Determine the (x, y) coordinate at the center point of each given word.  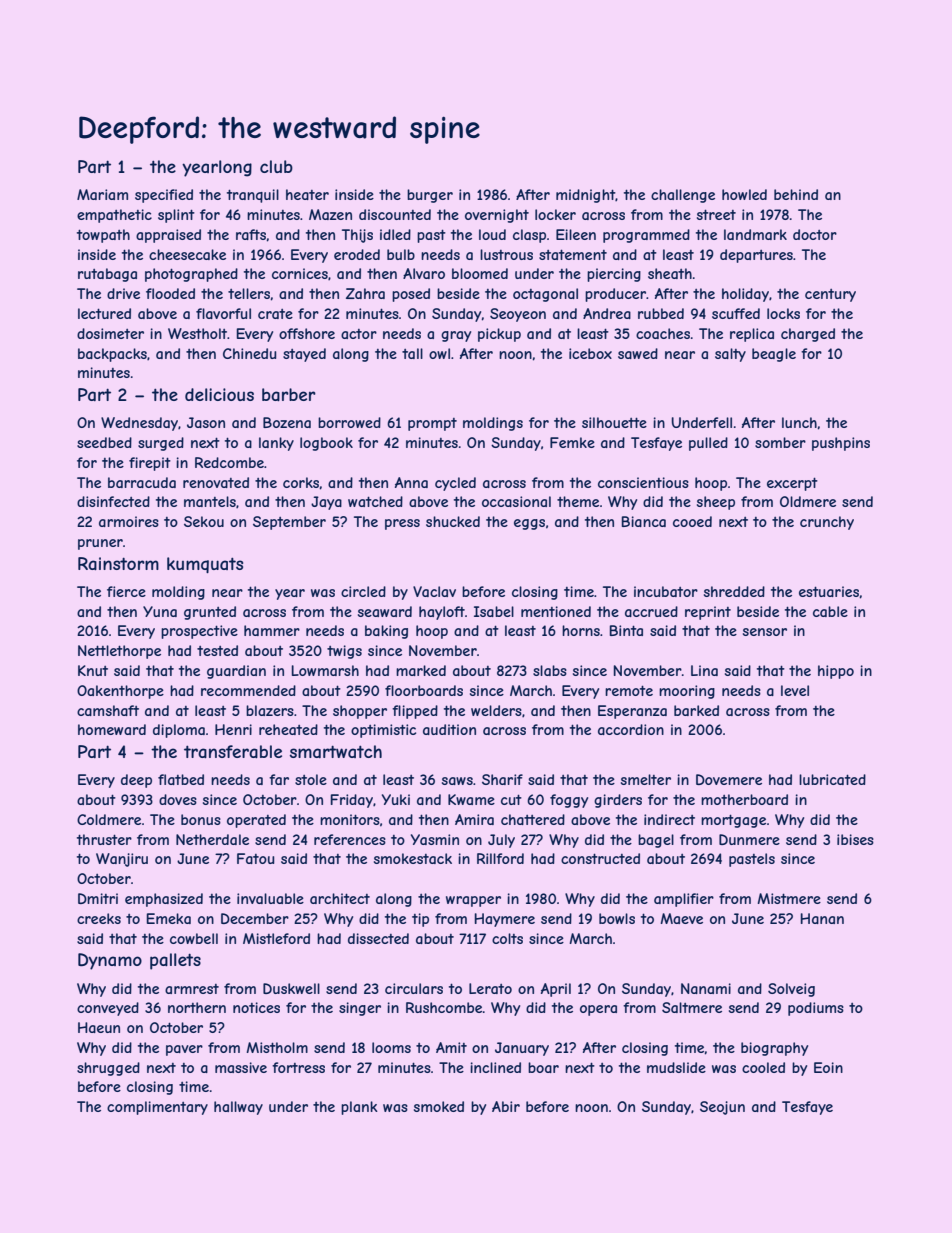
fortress (298, 1067)
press (402, 524)
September (289, 523)
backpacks (112, 355)
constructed (600, 858)
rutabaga (107, 275)
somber (780, 442)
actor (359, 334)
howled (744, 194)
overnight (497, 216)
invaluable (270, 898)
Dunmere (749, 839)
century (830, 295)
